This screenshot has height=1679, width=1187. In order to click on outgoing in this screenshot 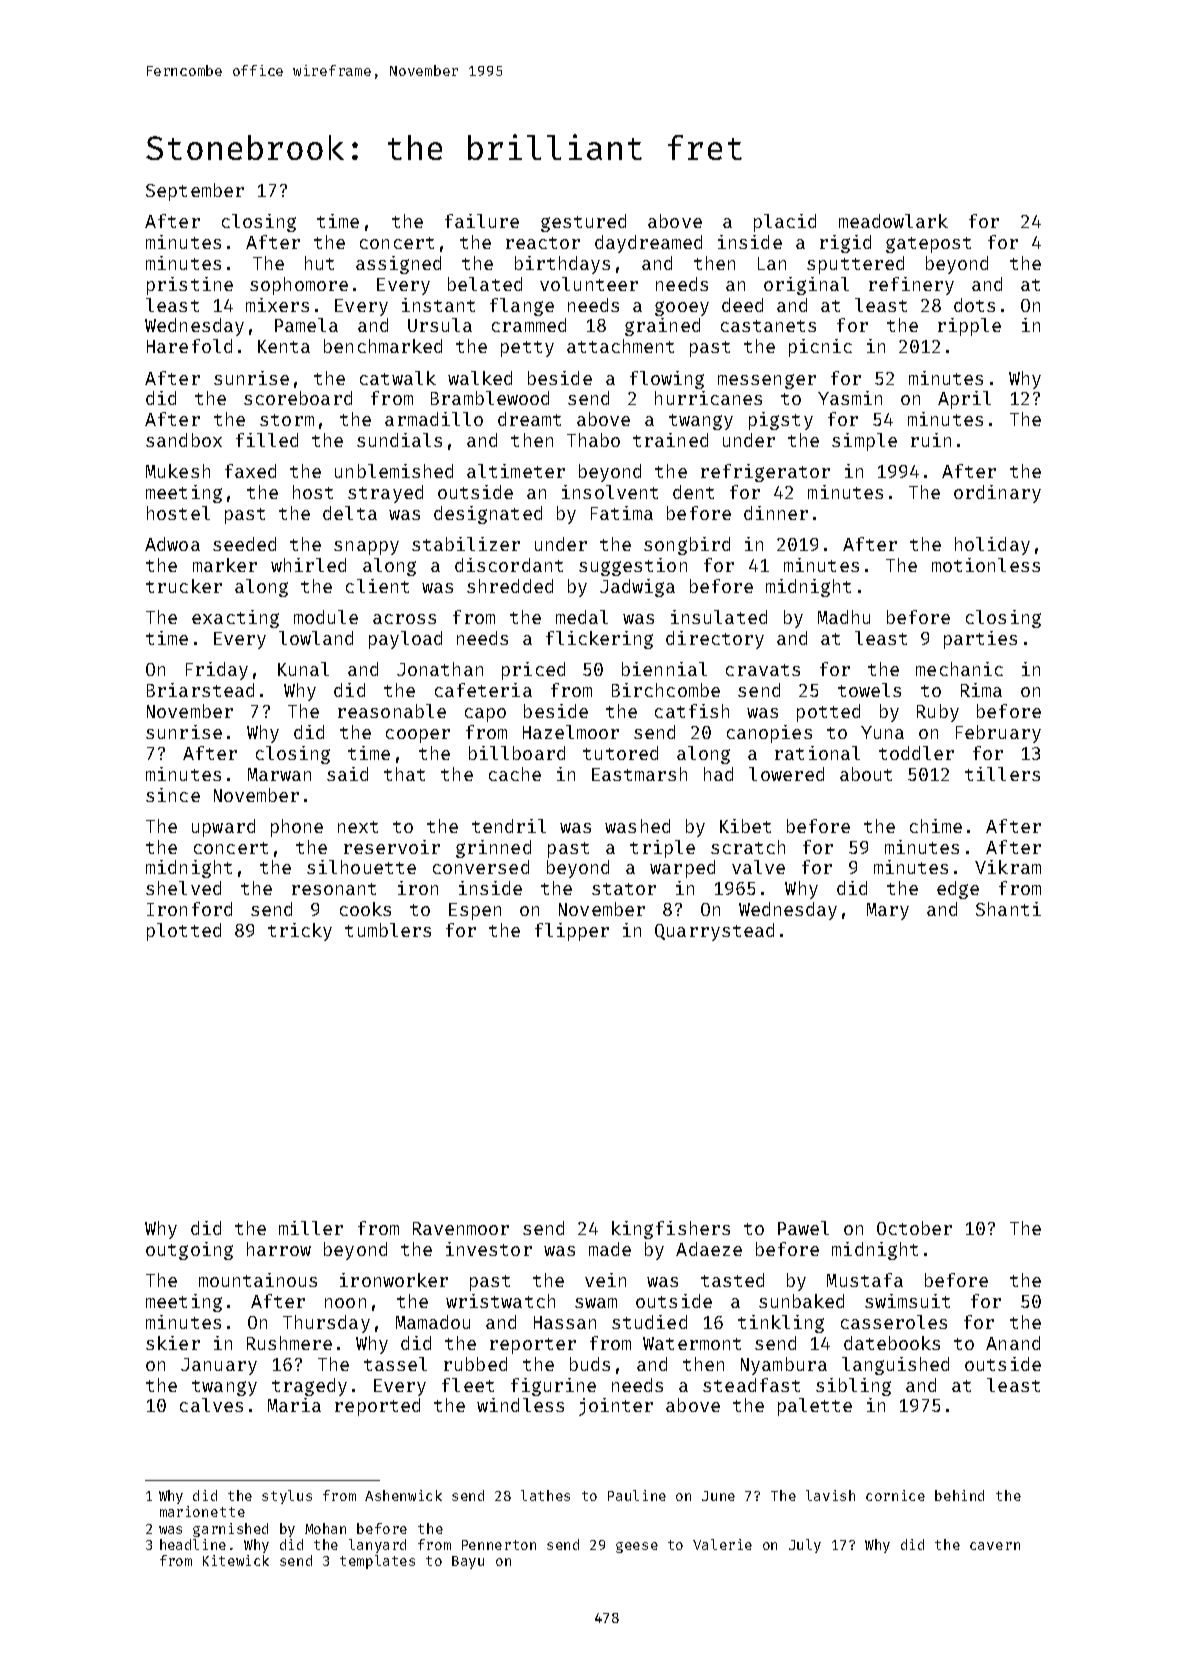, I will do `click(189, 1251)`.
